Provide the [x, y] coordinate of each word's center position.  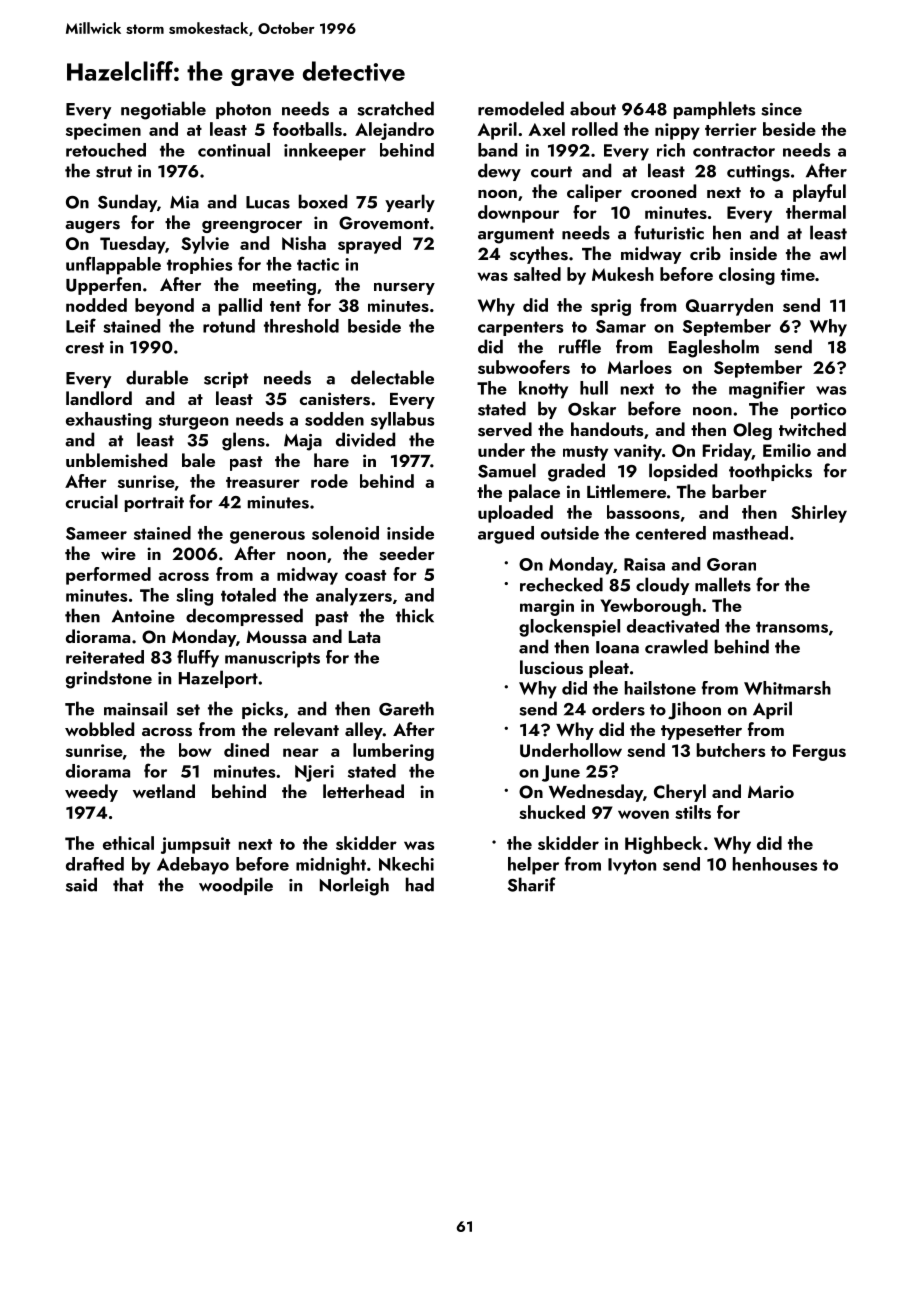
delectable [392, 377]
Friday [727, 452]
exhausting [109, 421]
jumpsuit [195, 845]
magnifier [767, 390]
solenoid [345, 533]
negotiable [163, 110]
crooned [663, 191]
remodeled [521, 108]
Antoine [143, 616]
